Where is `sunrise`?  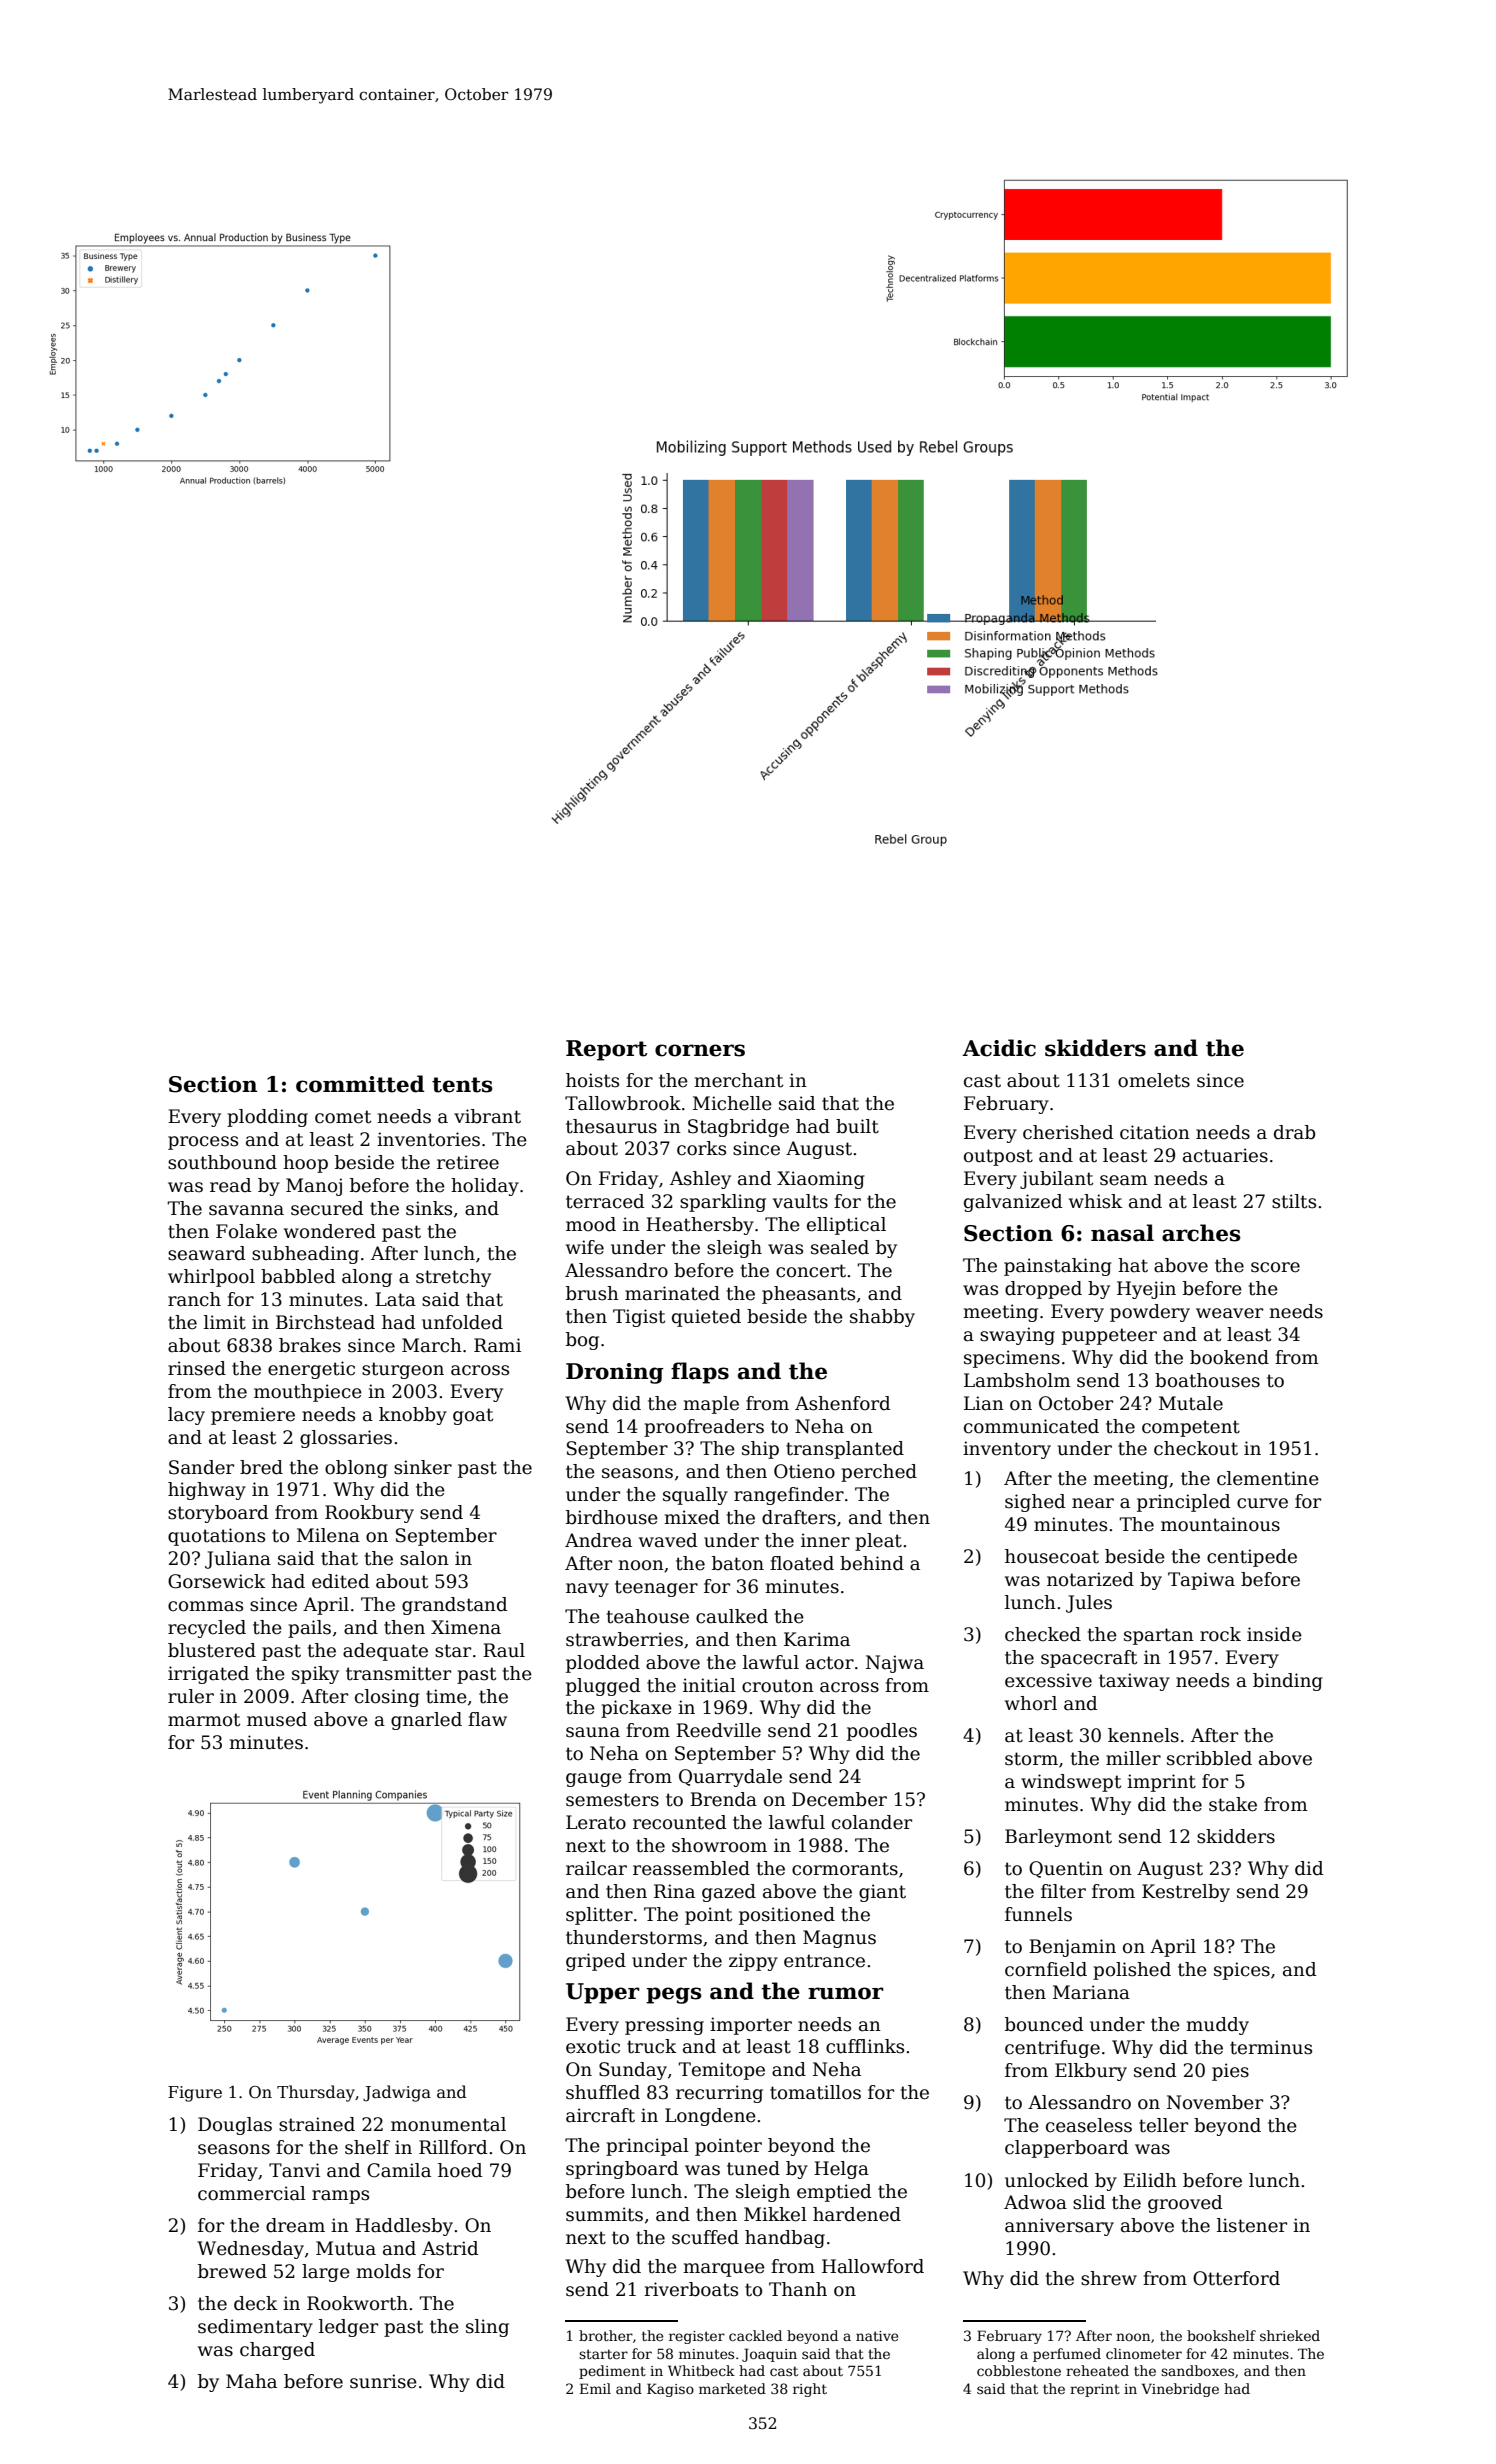 sunrise is located at coordinates (383, 2381).
